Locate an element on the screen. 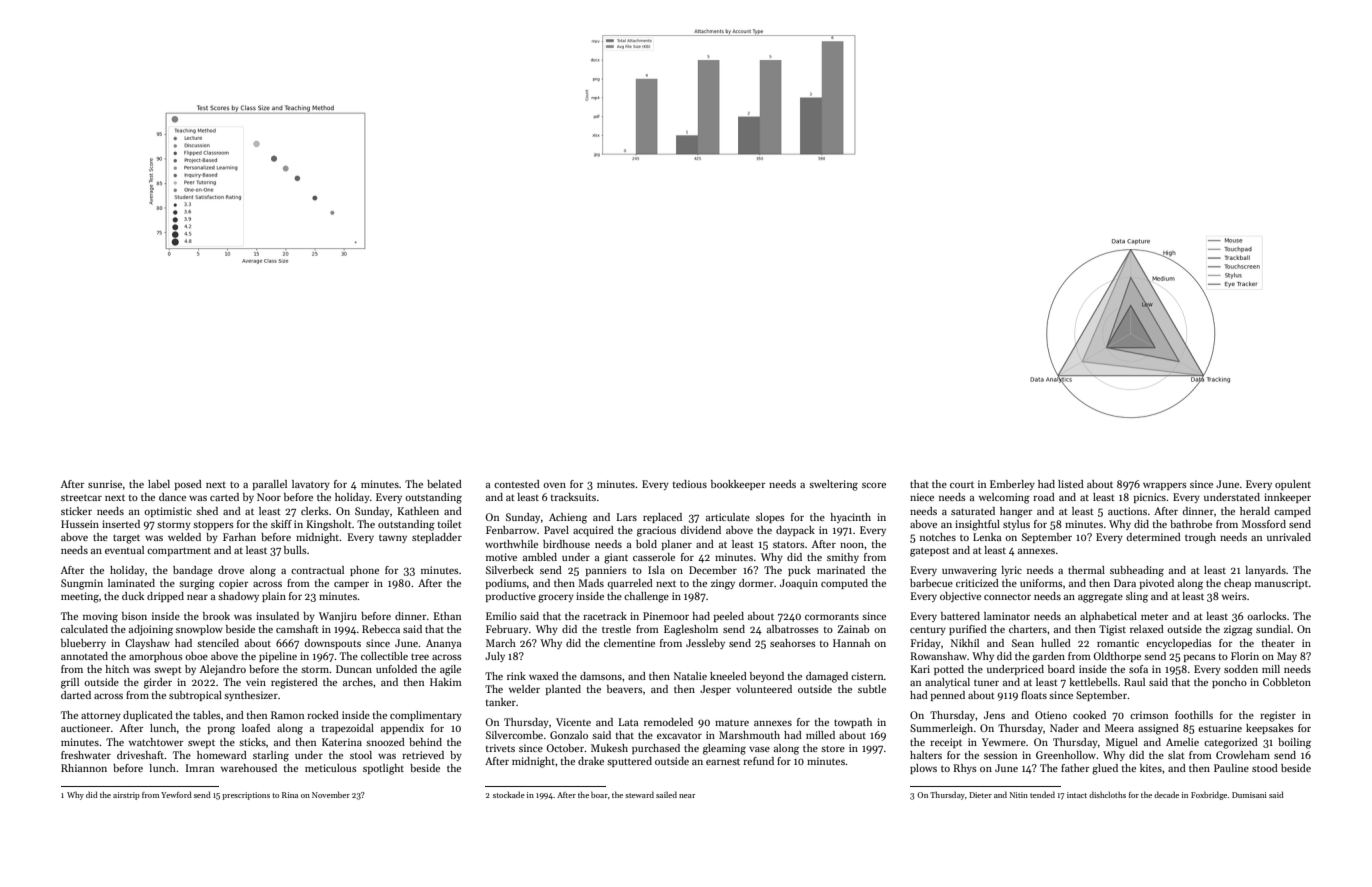 Image resolution: width=1372 pixels, height=887 pixels. airstrip is located at coordinates (126, 796).
